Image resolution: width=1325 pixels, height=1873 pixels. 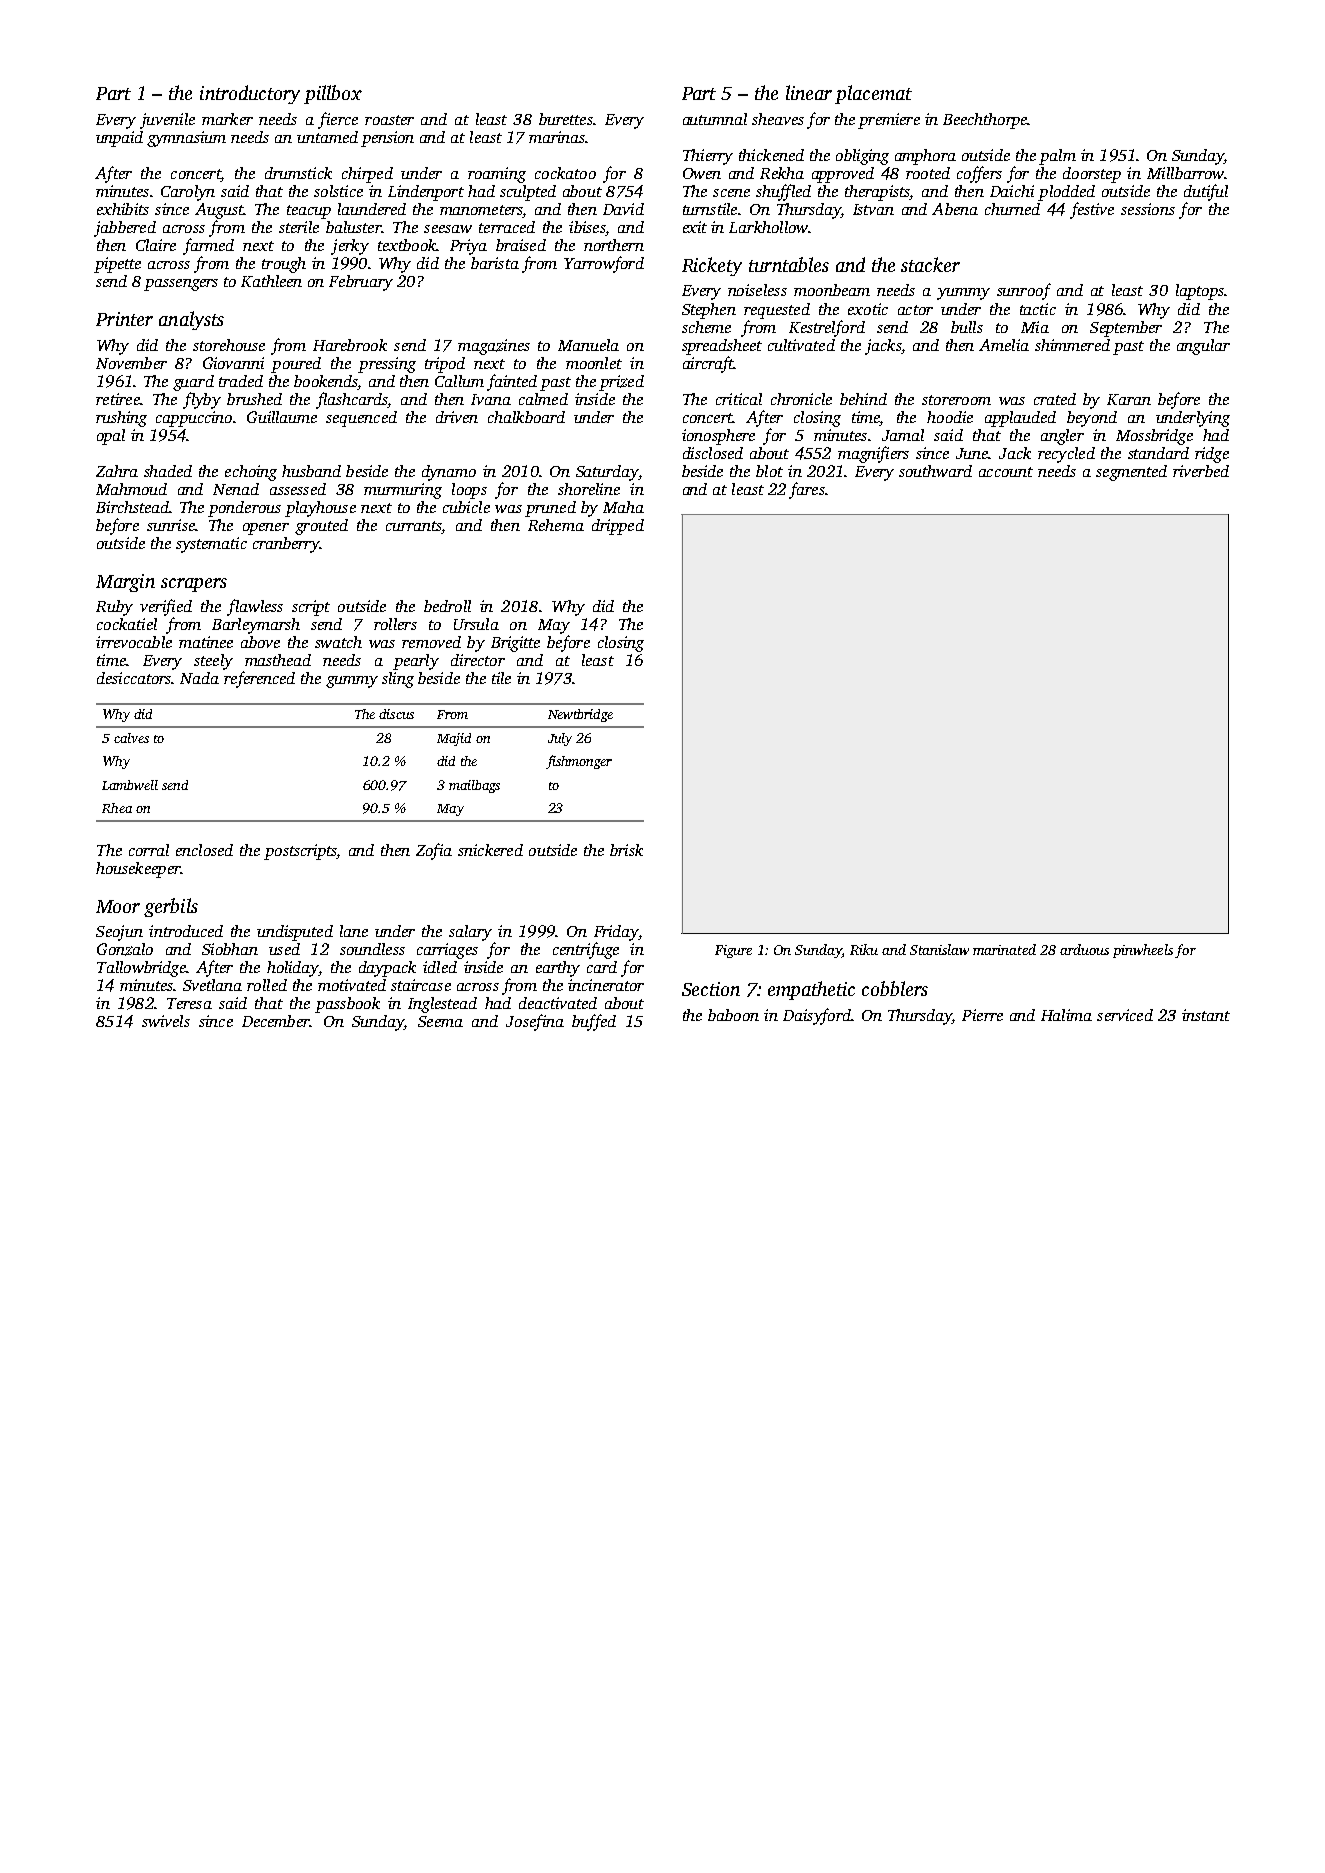 What do you see at coordinates (955, 209) in the page?
I see `Abena` at bounding box center [955, 209].
